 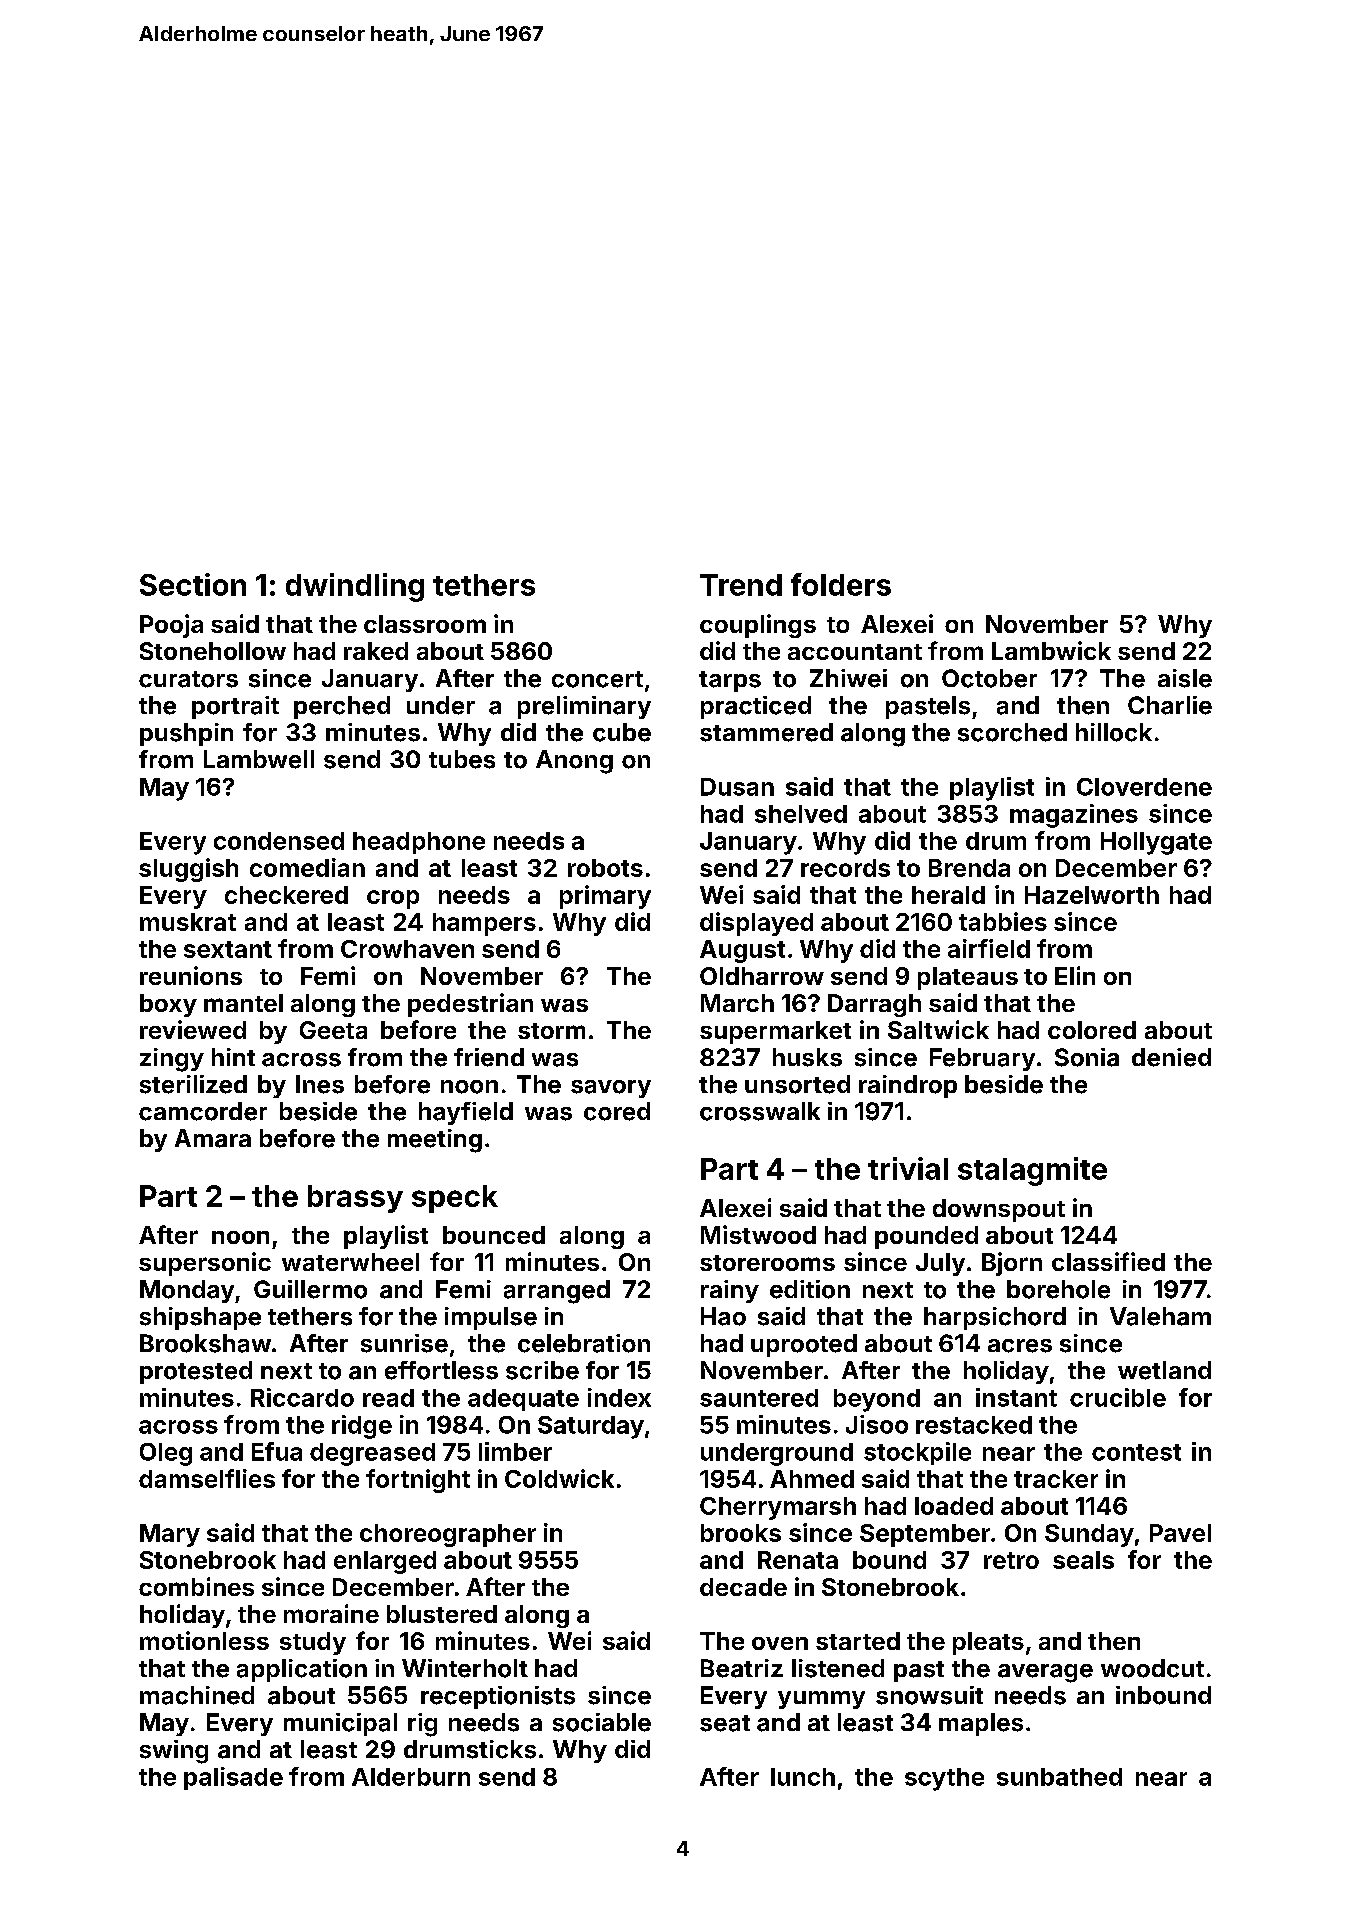 I want to click on celebration, so click(x=584, y=1343).
